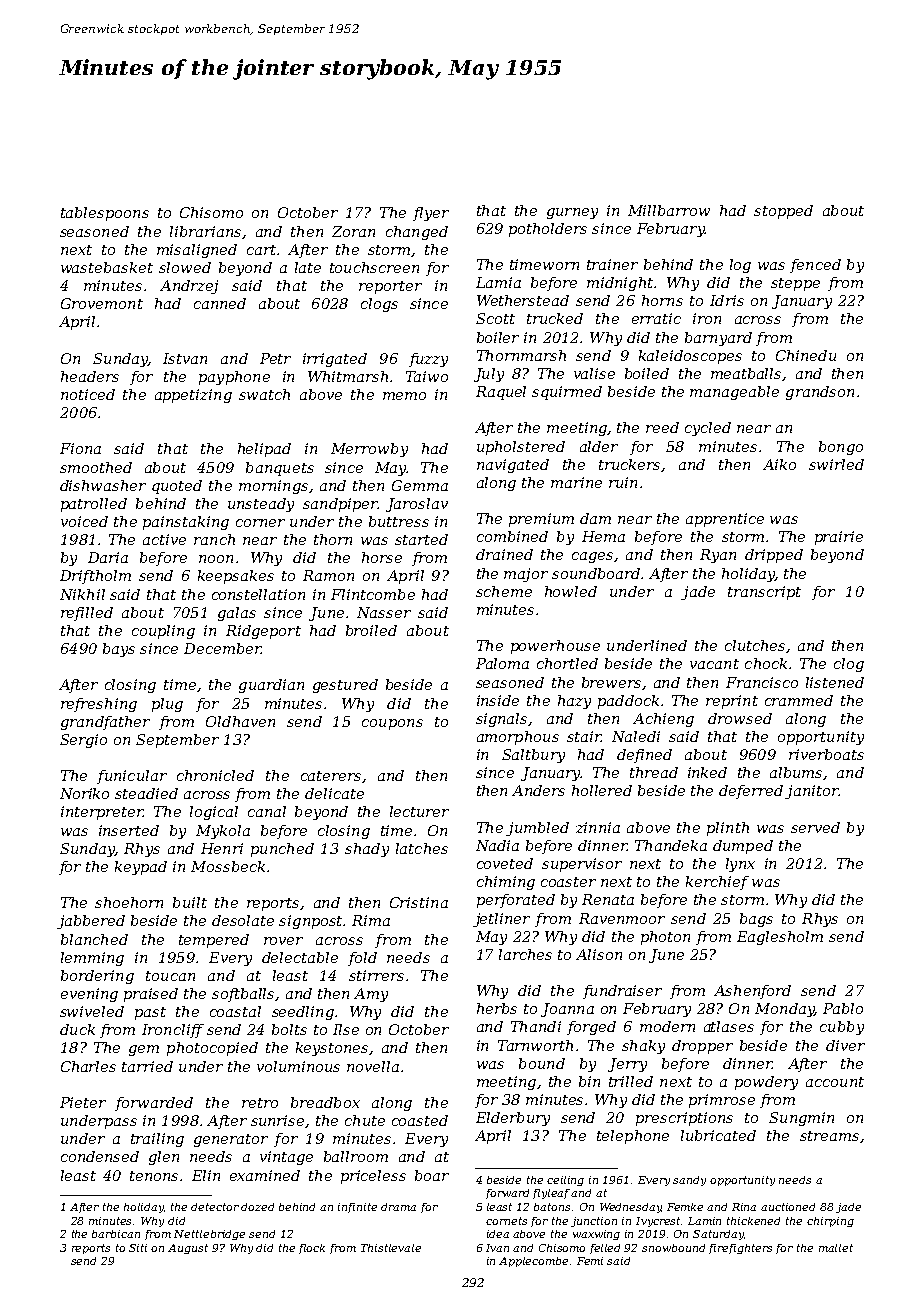 The width and height of the document is (924, 1308). I want to click on drowsed, so click(740, 718).
